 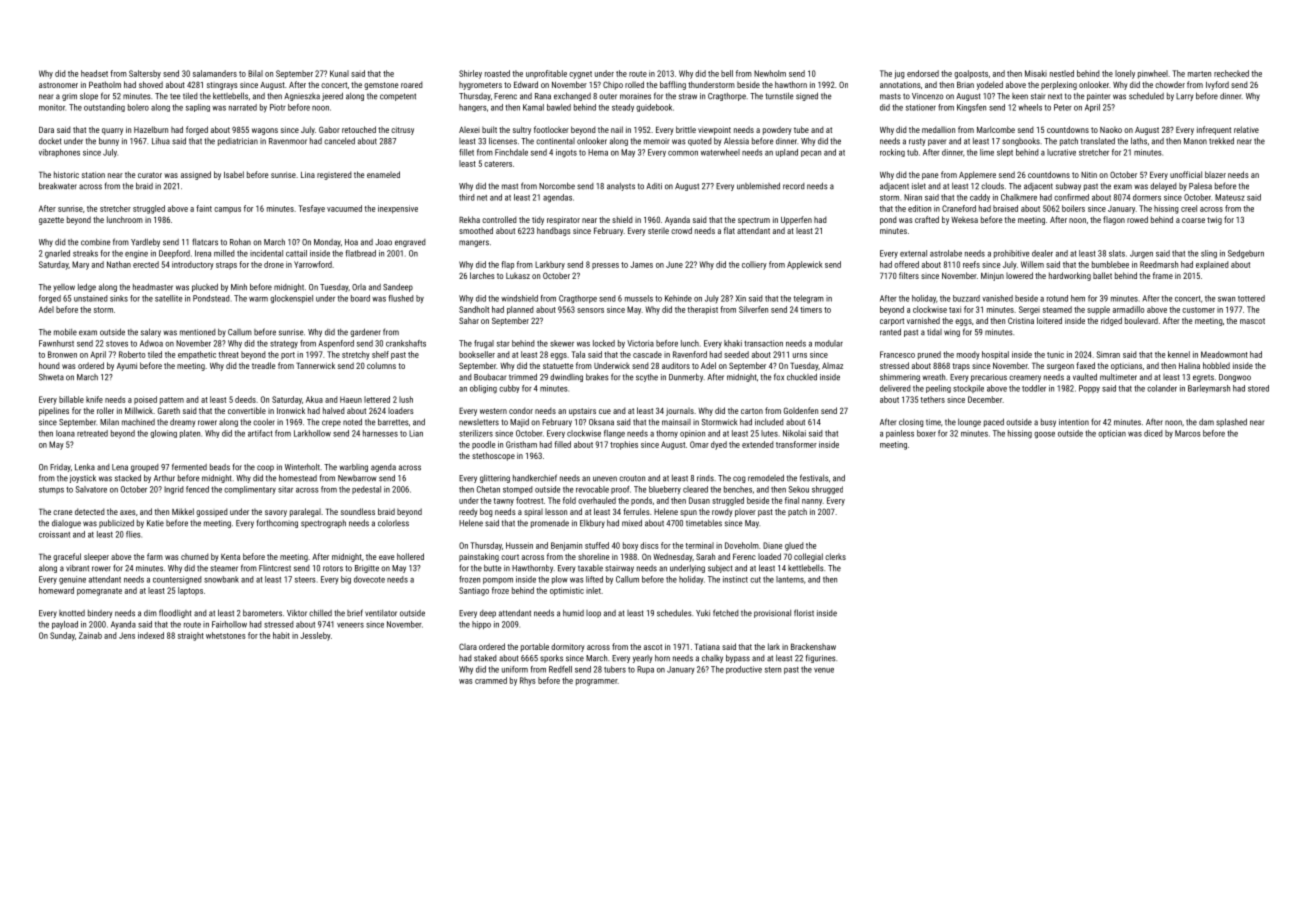 What do you see at coordinates (128, 512) in the screenshot?
I see `axes` at bounding box center [128, 512].
